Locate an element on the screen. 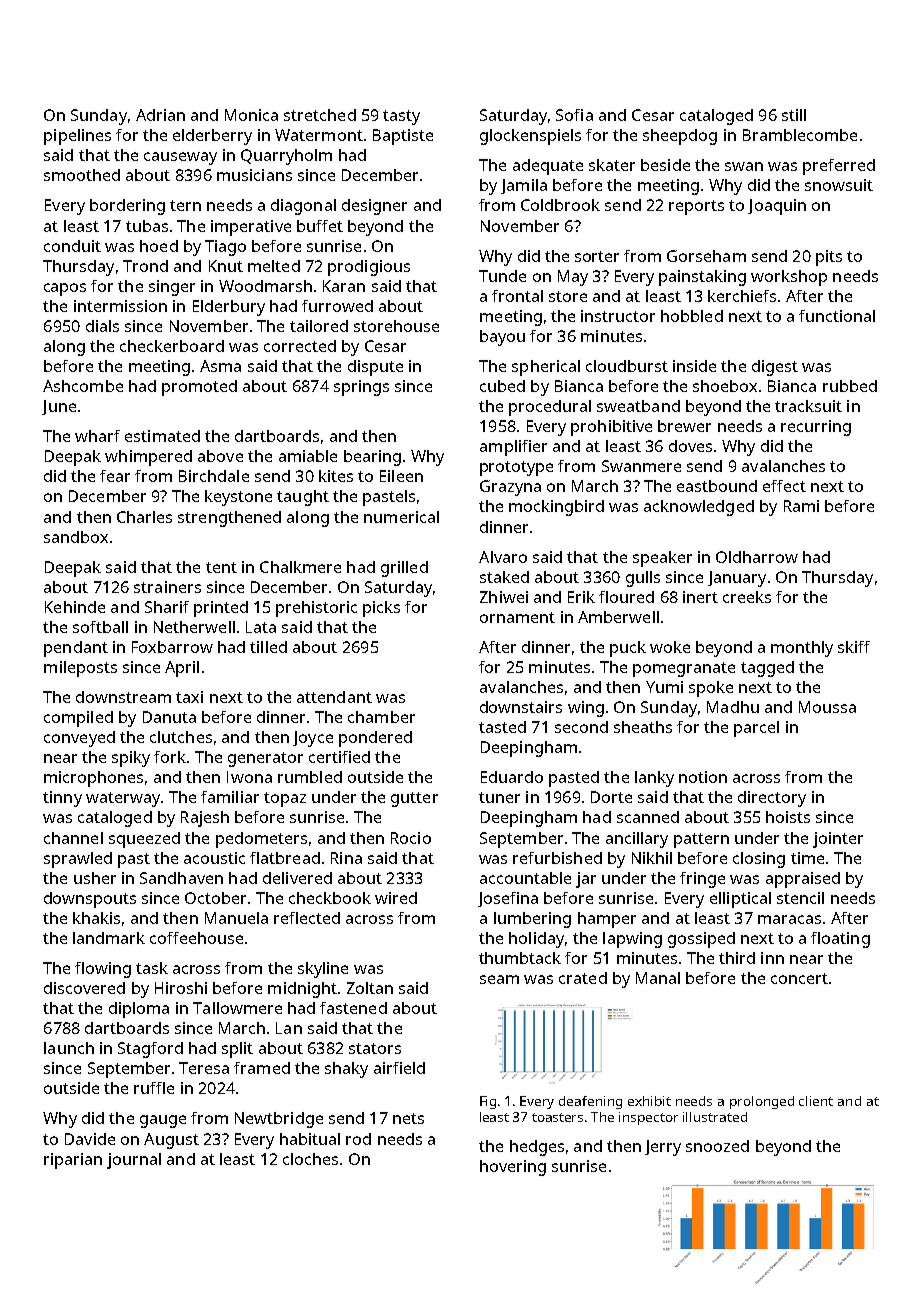 This screenshot has height=1308, width=924. shaky is located at coordinates (346, 1070).
